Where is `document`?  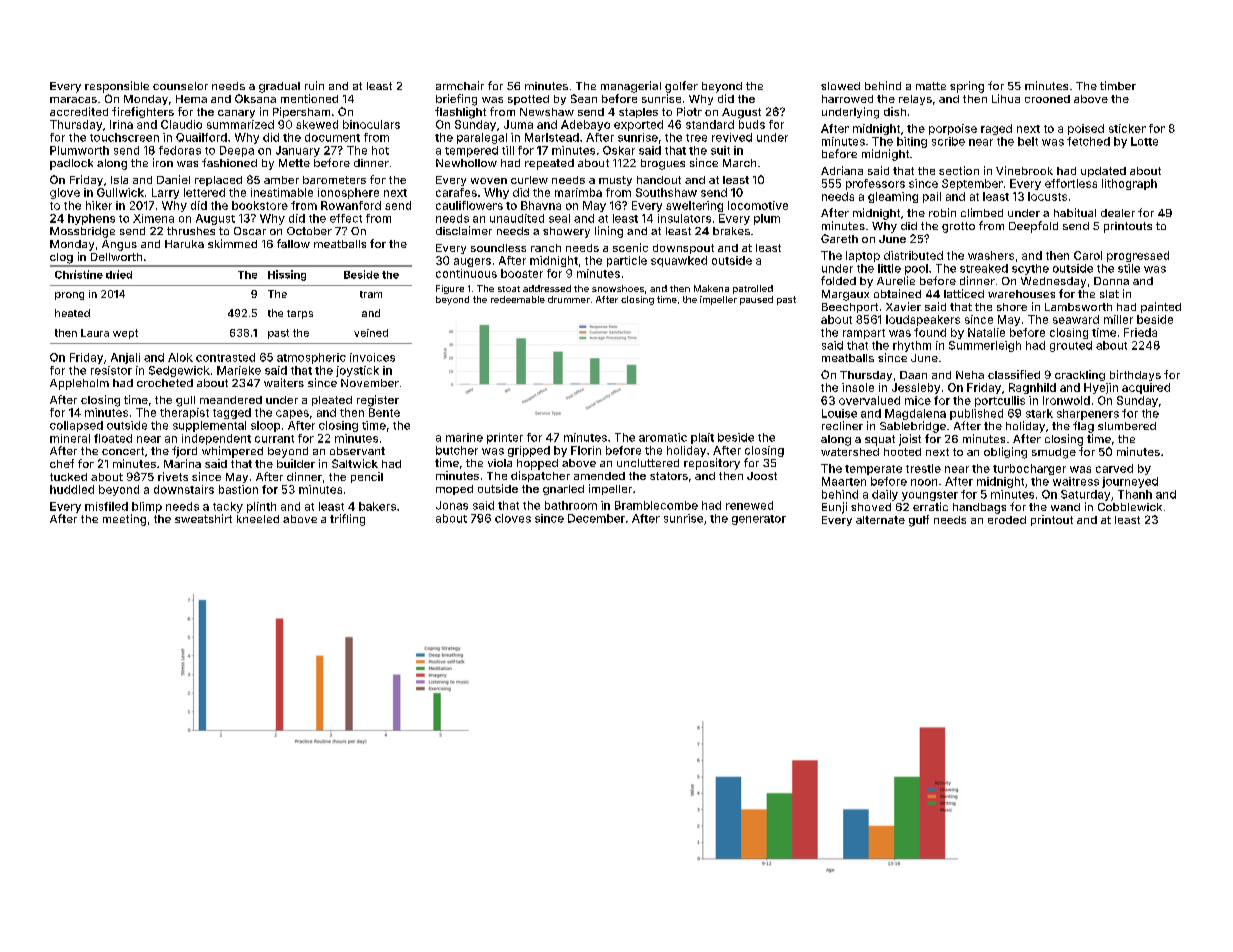
document is located at coordinates (332, 137).
